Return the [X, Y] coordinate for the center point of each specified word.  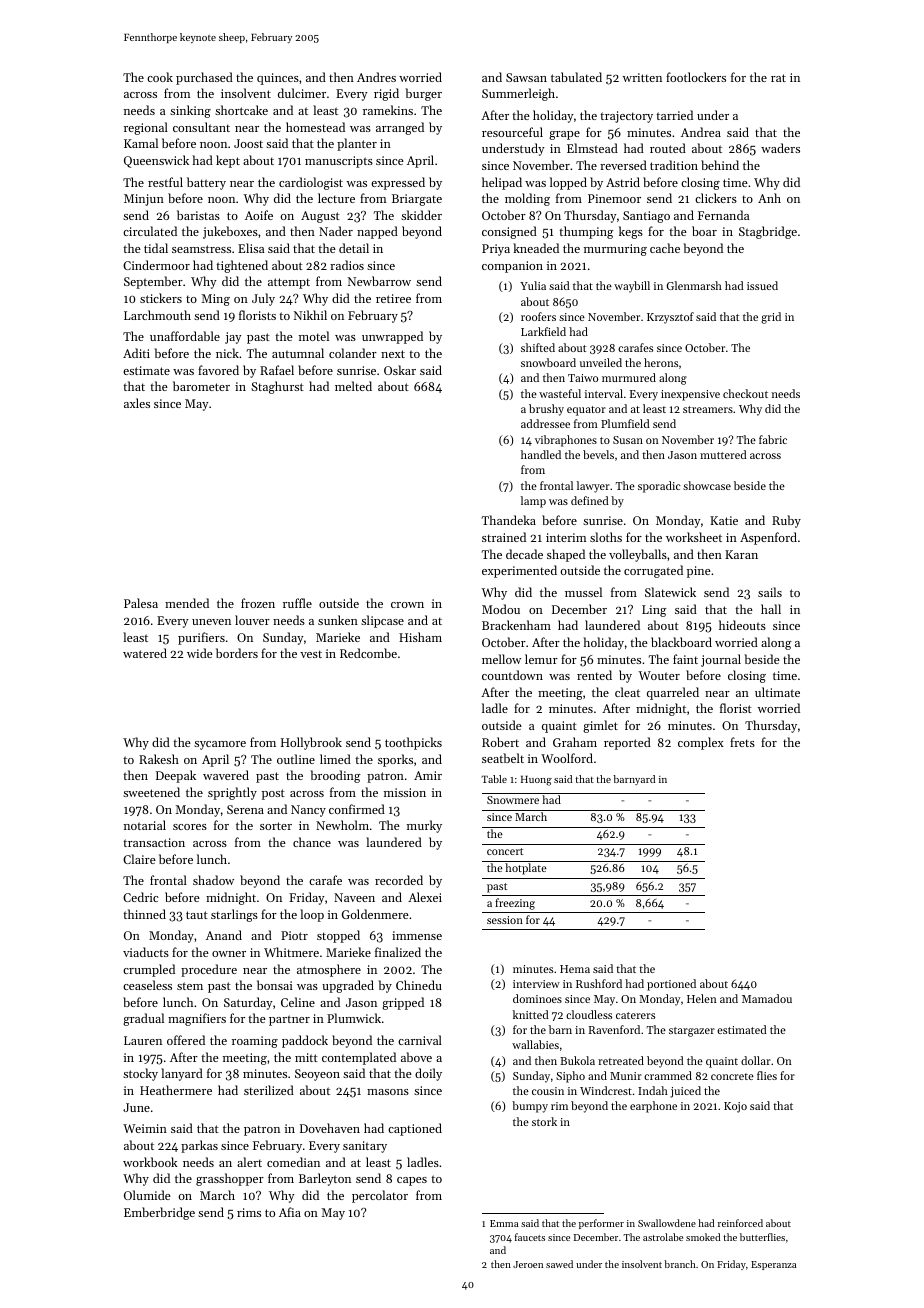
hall [771, 609]
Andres [376, 77]
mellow [501, 659]
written [642, 77]
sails [770, 592]
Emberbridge [159, 1213]
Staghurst [277, 387]
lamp [533, 502]
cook [160, 77]
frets [742, 742]
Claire [139, 859]
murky [424, 826]
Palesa [141, 603]
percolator [380, 1196]
